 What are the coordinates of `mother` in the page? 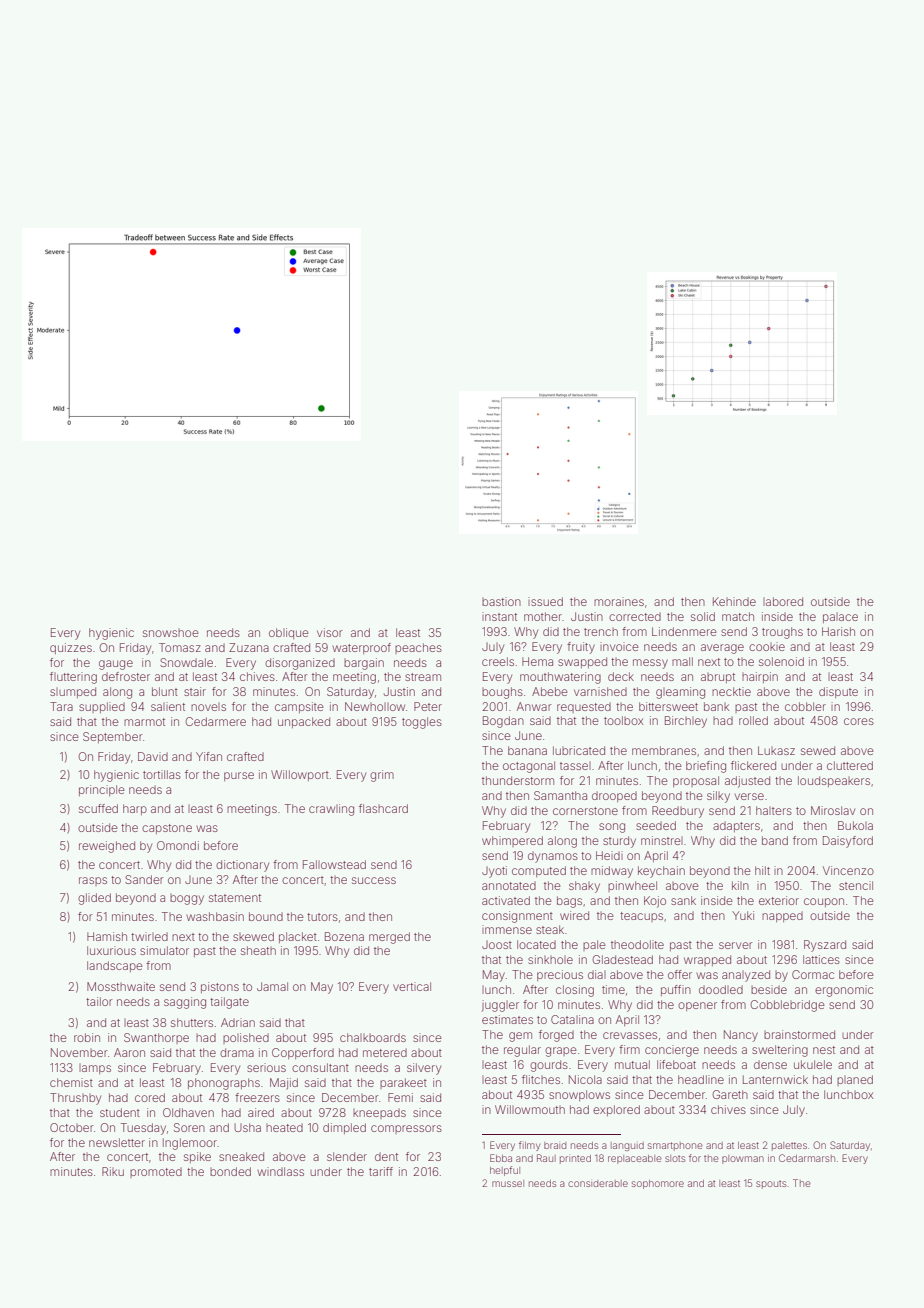 It's located at (543, 616).
